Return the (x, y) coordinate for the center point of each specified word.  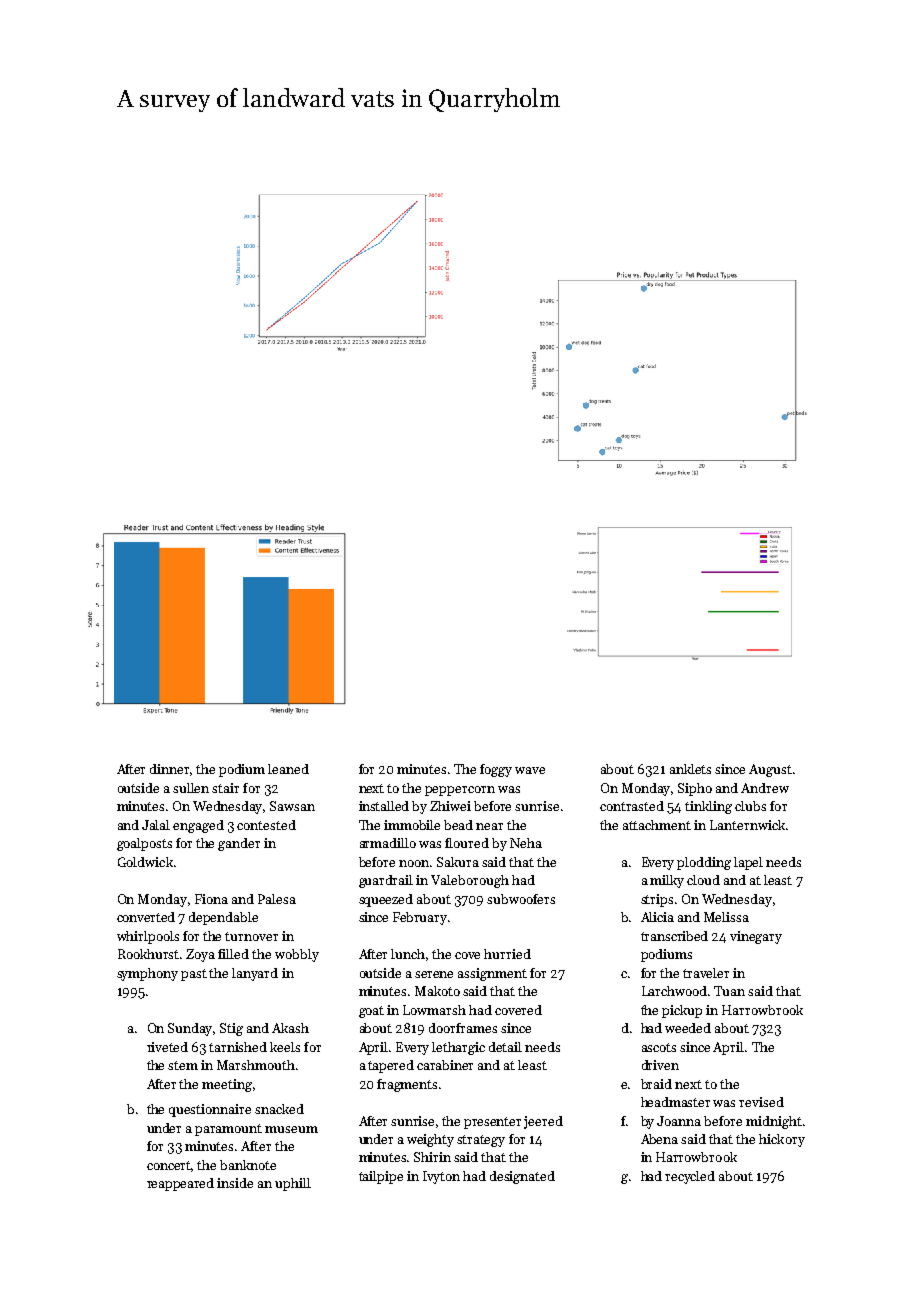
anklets (690, 769)
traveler (706, 973)
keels (285, 1047)
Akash (290, 1028)
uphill (293, 1184)
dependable (223, 918)
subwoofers (521, 899)
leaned (288, 769)
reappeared (180, 1184)
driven (660, 1065)
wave (530, 770)
